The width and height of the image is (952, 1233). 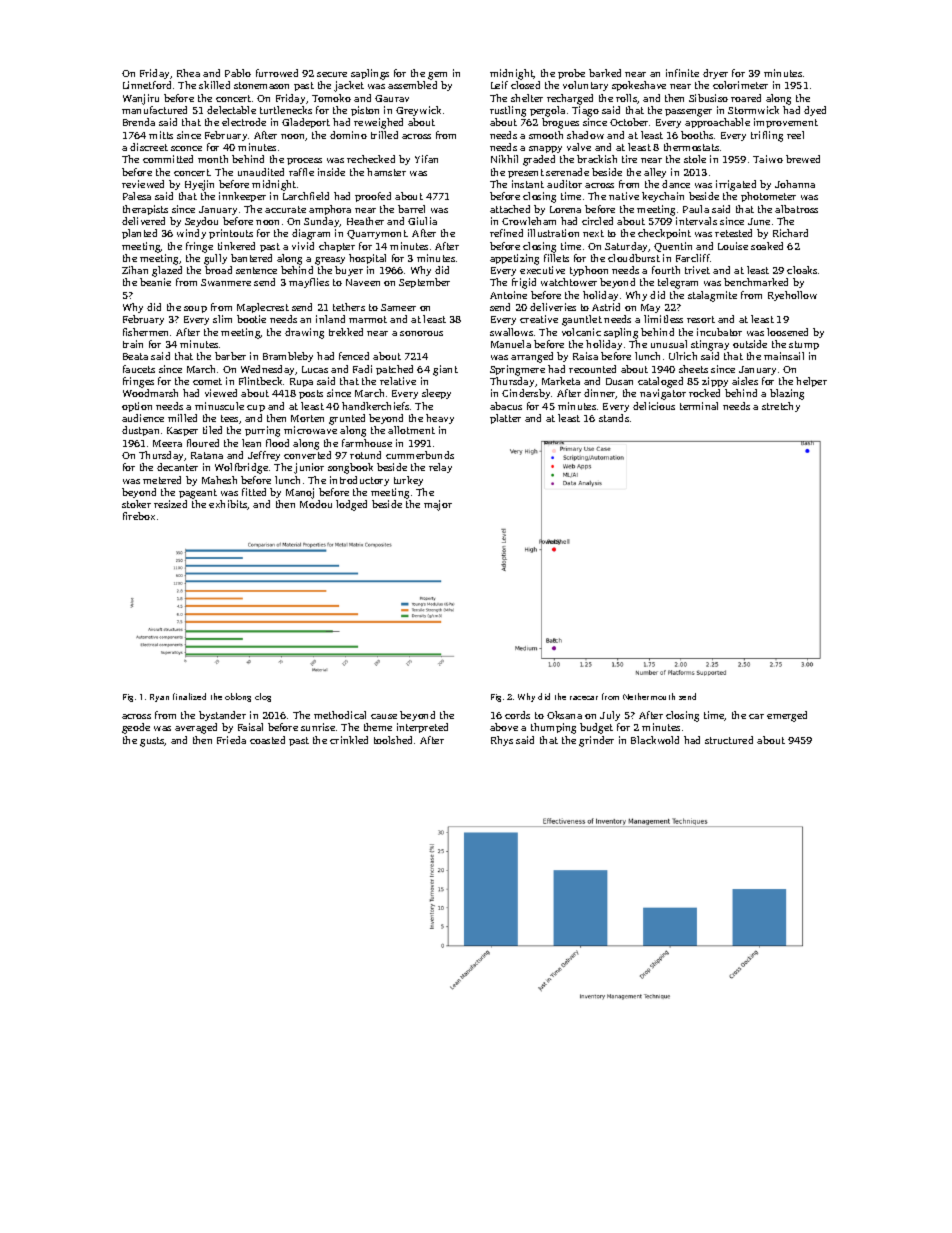 I want to click on stretchy, so click(x=781, y=407).
